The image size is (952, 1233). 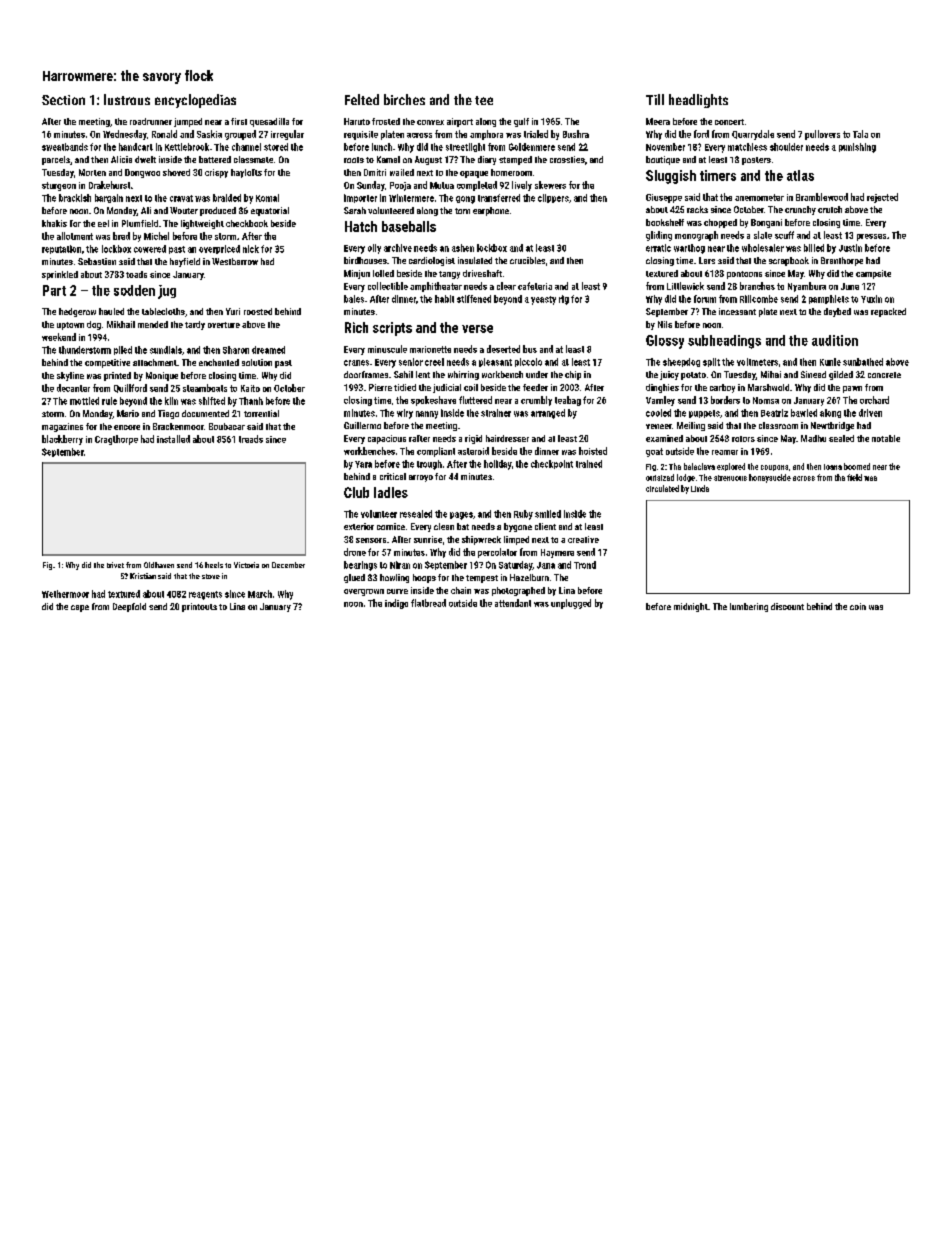 I want to click on Westbarrow, so click(x=235, y=261).
